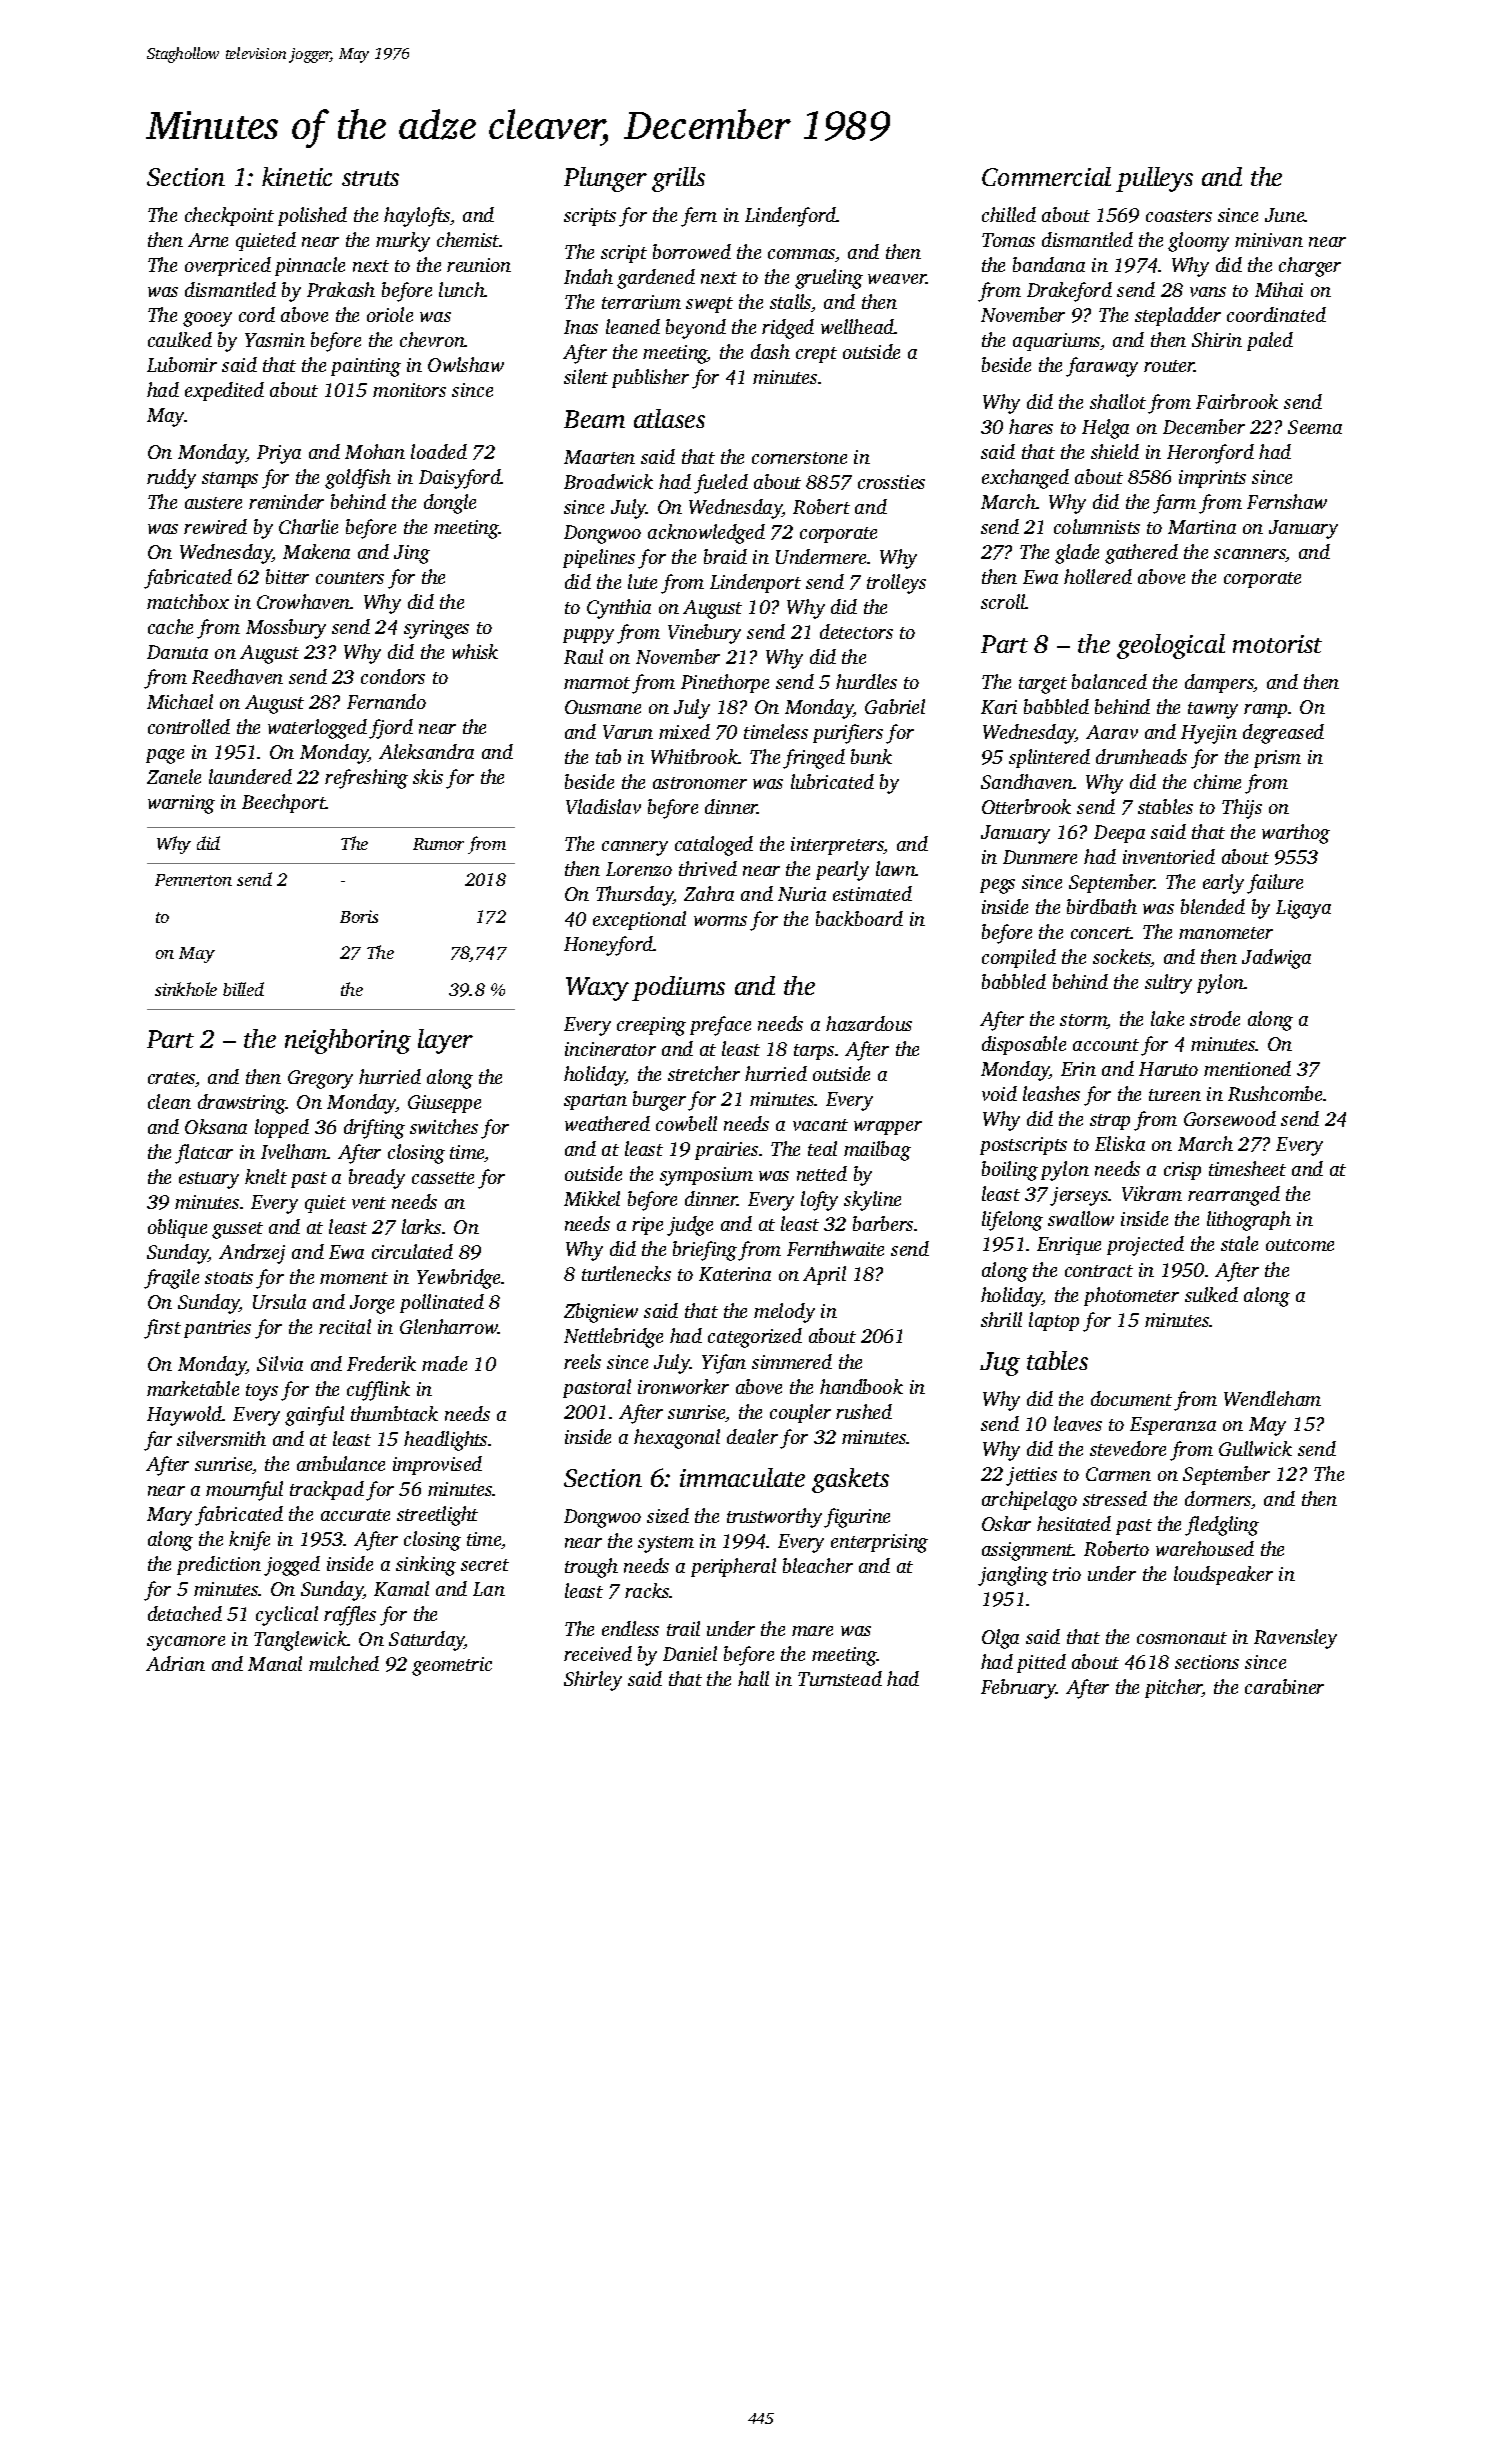 This document has width=1496, height=2464. I want to click on worms, so click(720, 921).
